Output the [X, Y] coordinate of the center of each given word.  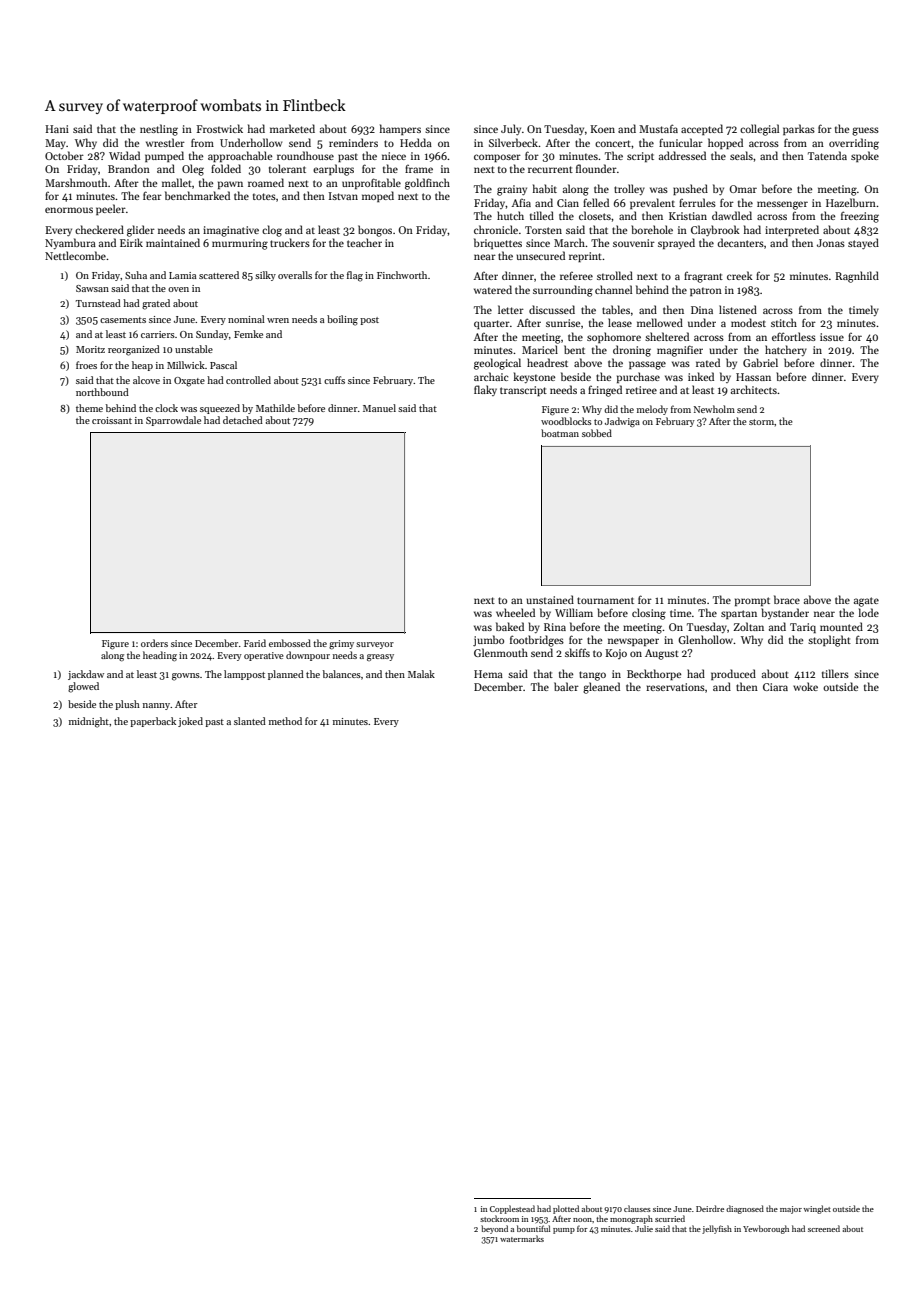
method [285, 721]
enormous [69, 210]
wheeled [515, 612]
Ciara [775, 687]
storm [762, 422]
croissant [112, 420]
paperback [153, 722]
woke [805, 686]
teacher [364, 242]
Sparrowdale [173, 421]
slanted [250, 721]
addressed [682, 155]
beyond [494, 1229]
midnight [89, 722]
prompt [752, 601]
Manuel [379, 408]
